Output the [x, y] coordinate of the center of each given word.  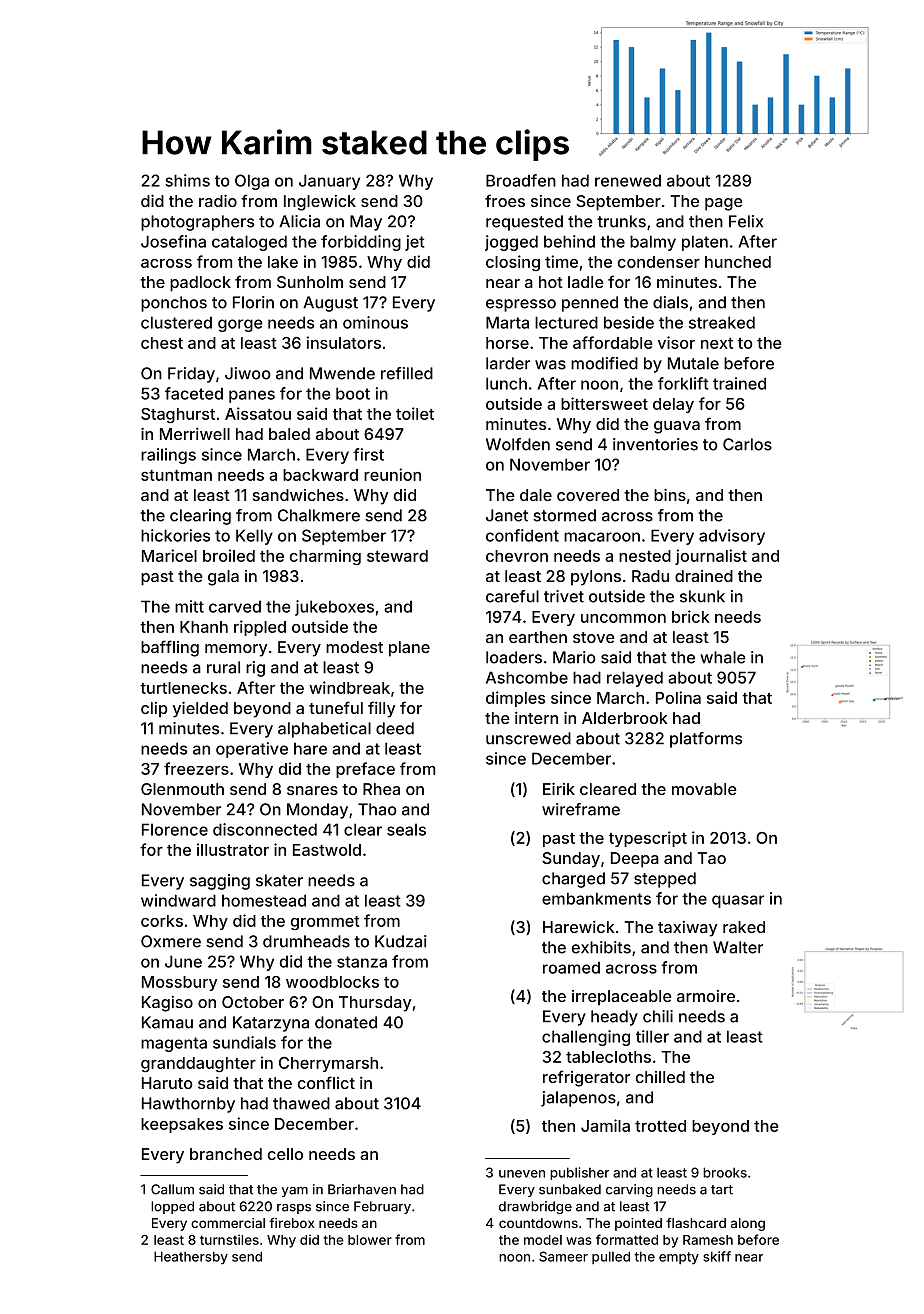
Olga [252, 182]
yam [295, 1192]
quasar [738, 901]
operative [252, 750]
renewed [628, 180]
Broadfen [521, 180]
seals [406, 829]
